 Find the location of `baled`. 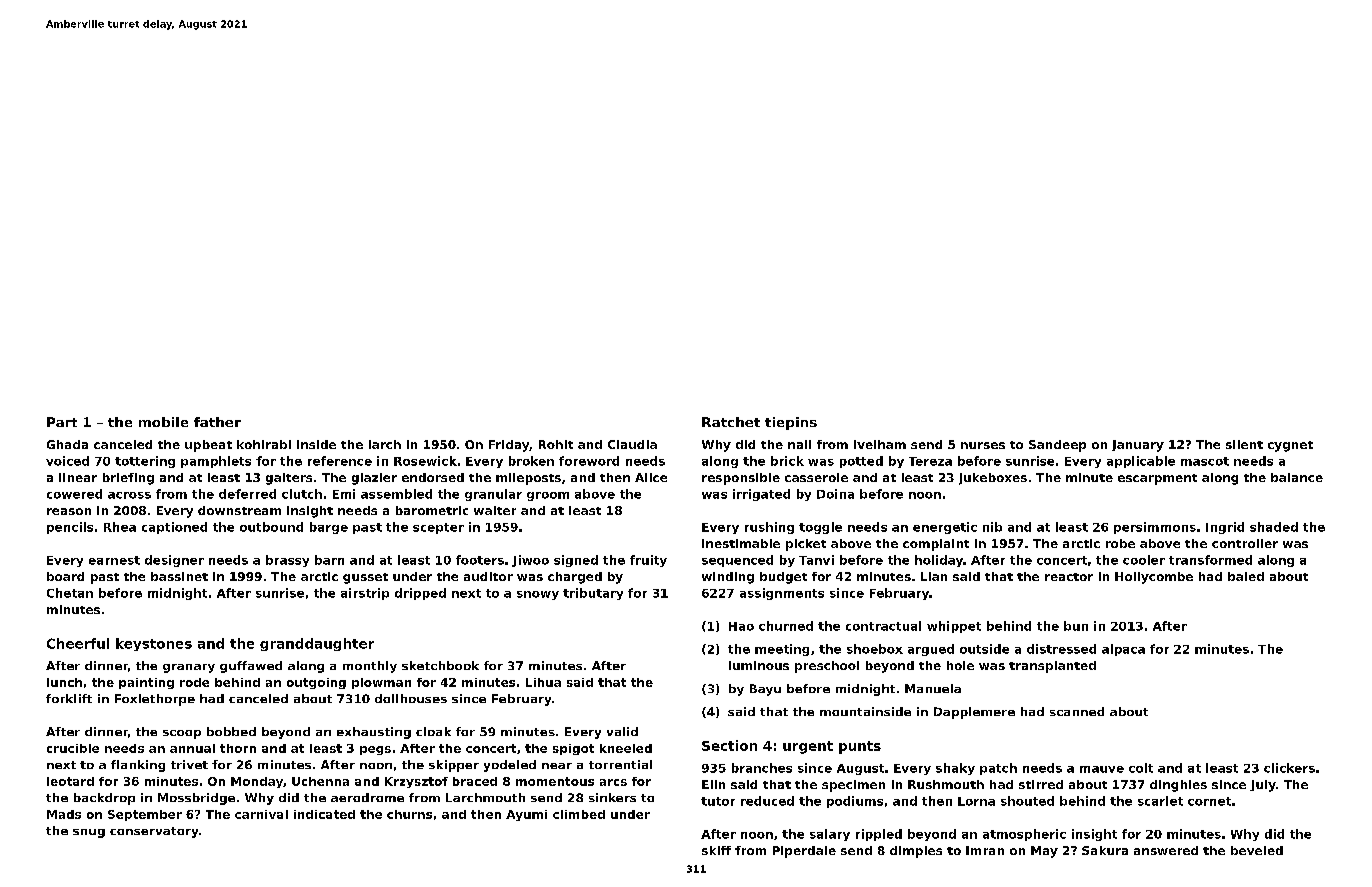

baled is located at coordinates (1246, 576).
